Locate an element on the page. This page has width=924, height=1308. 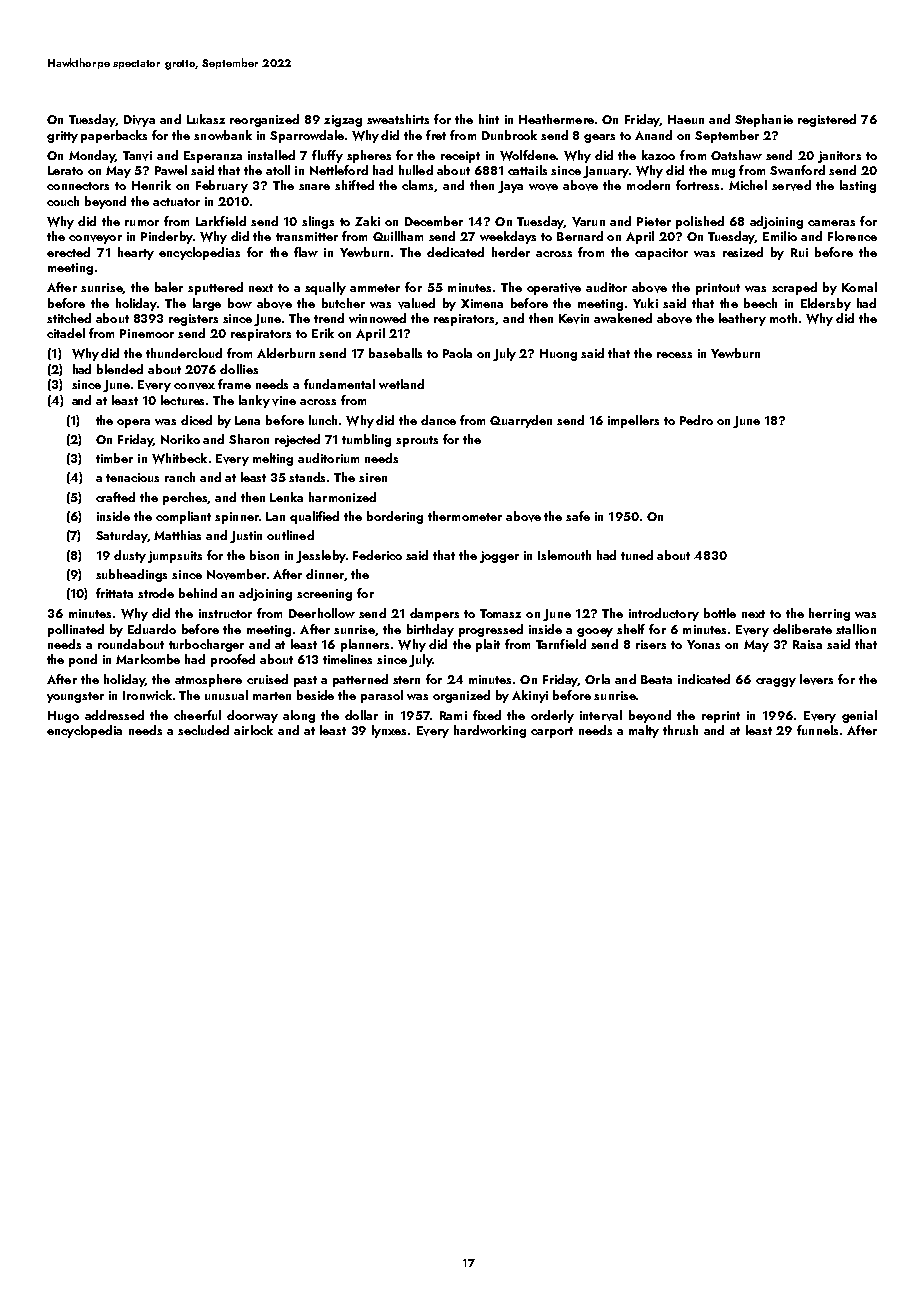
leathery is located at coordinates (742, 319).
